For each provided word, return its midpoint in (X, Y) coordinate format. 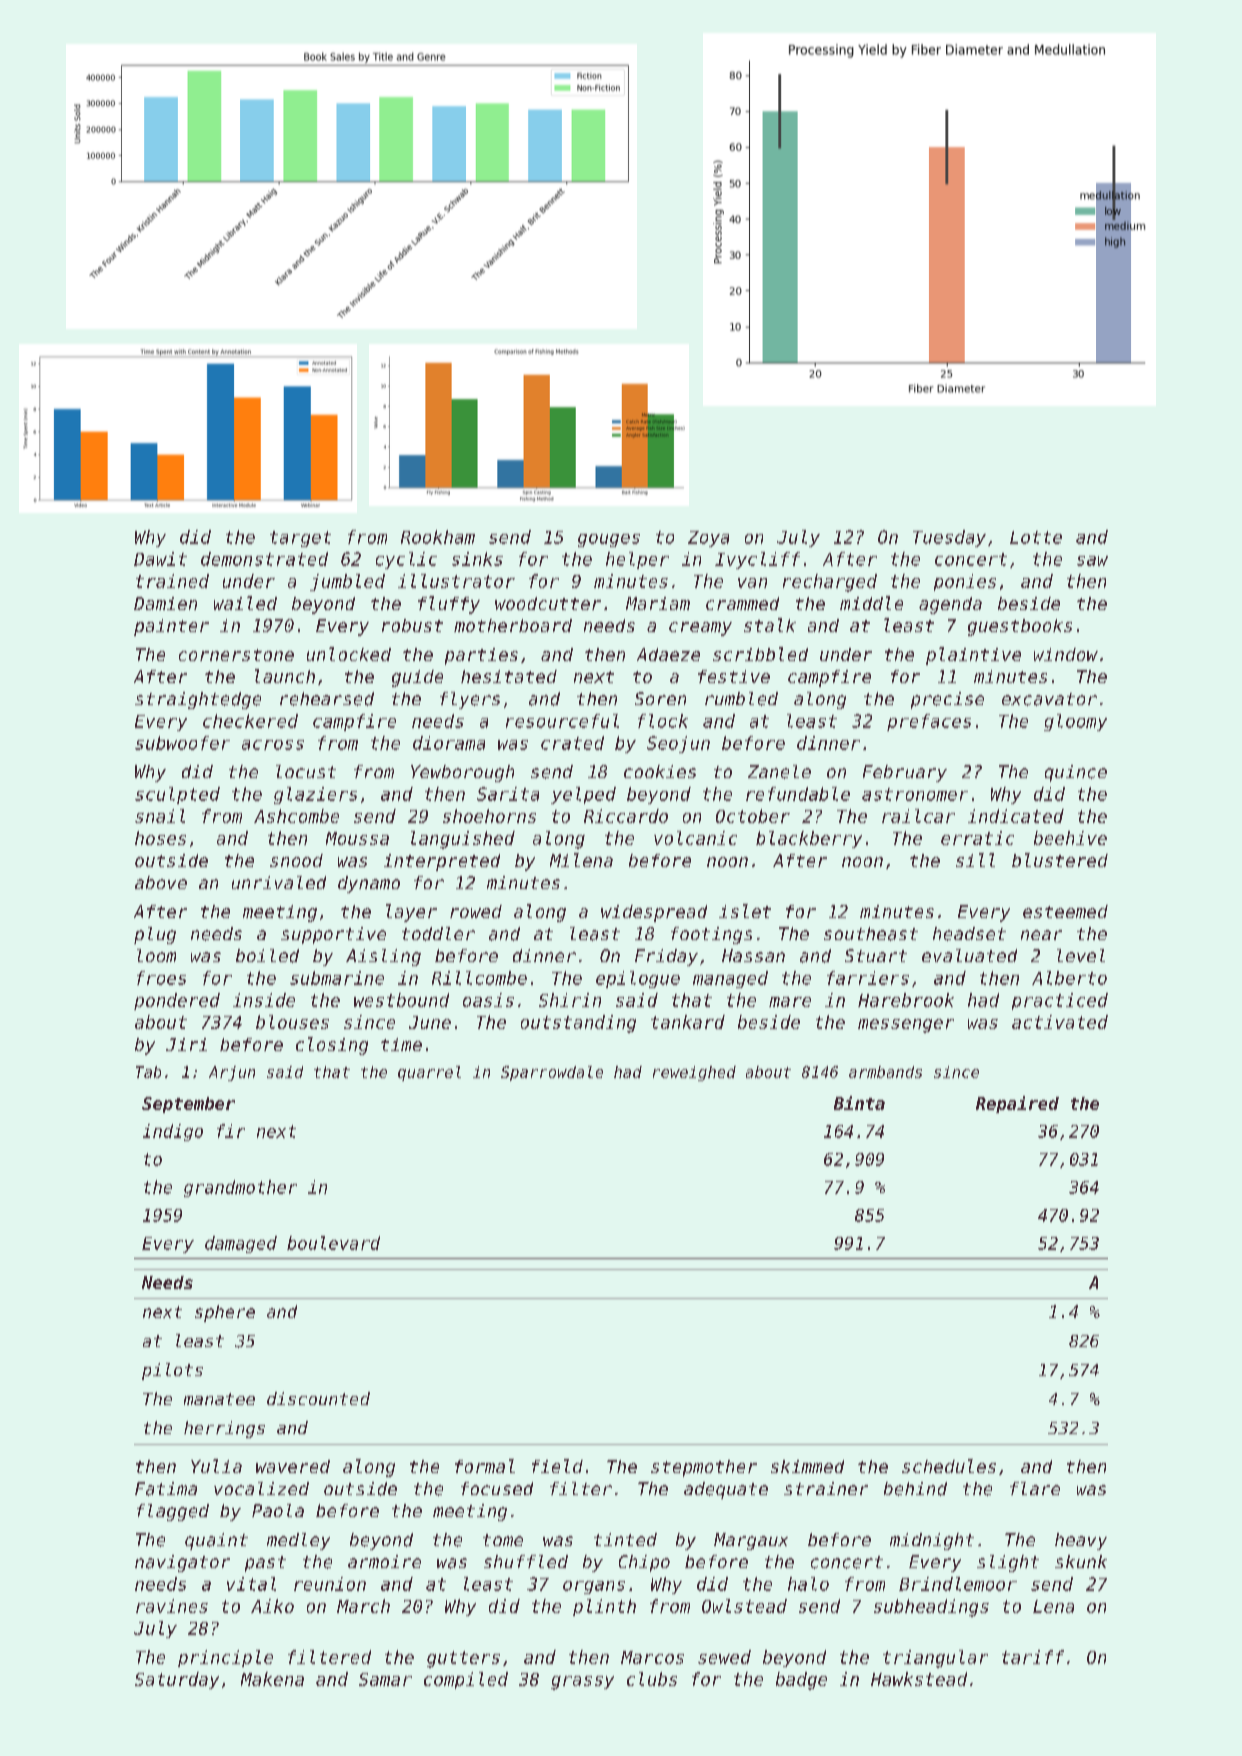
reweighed (694, 1073)
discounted (318, 1398)
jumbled (347, 582)
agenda (950, 605)
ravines (172, 1606)
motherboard (513, 625)
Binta (859, 1103)
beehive (1070, 838)
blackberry (809, 839)
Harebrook (906, 1000)
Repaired (1017, 1104)
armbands (885, 1072)
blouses (292, 1022)
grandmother (240, 1188)
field (557, 1466)
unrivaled (279, 882)
